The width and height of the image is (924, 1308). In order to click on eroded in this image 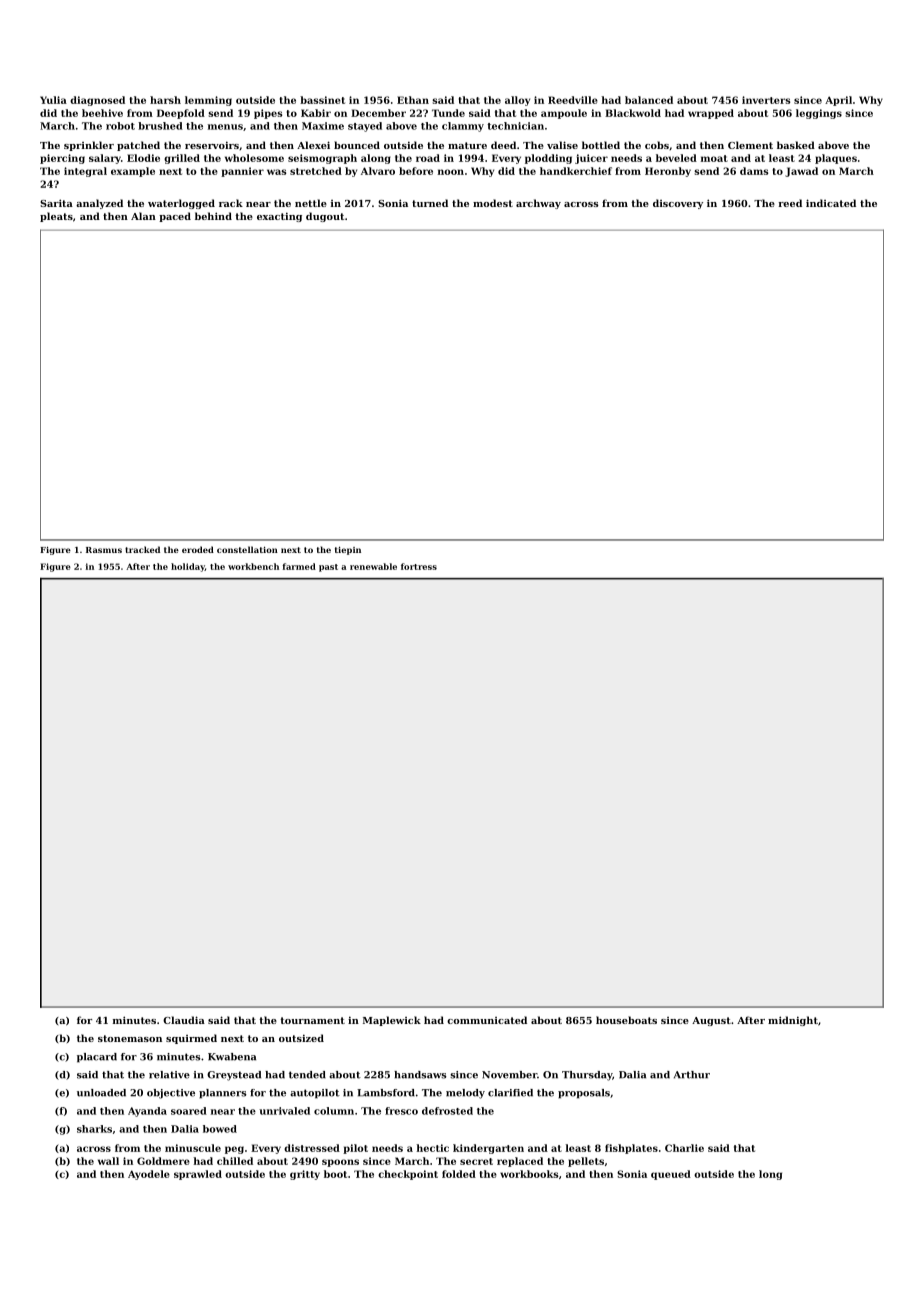, I will do `click(198, 549)`.
